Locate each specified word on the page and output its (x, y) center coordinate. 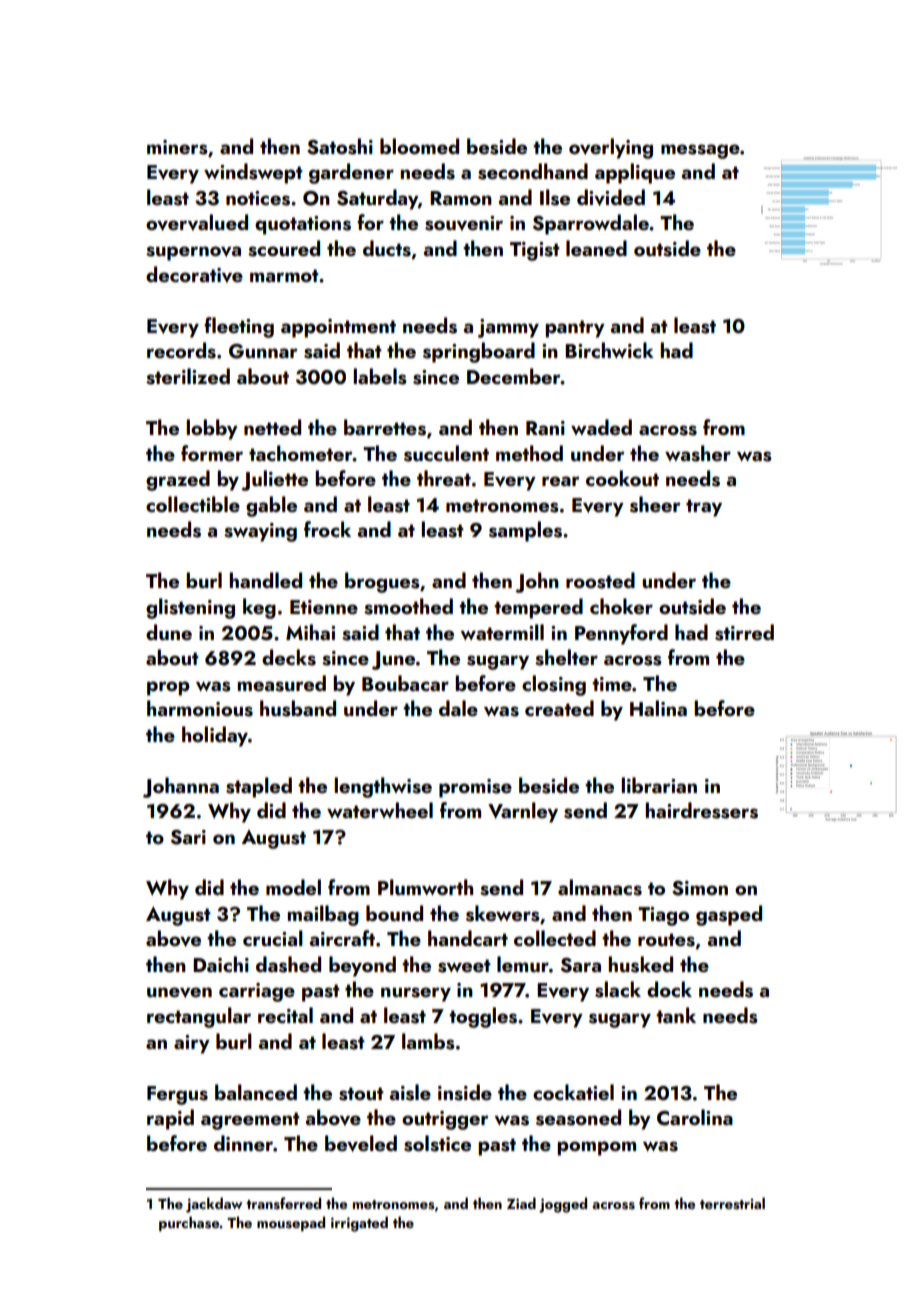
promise (475, 788)
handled (266, 580)
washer (698, 453)
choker (621, 606)
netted (272, 427)
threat (444, 478)
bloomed (419, 146)
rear (561, 481)
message (700, 151)
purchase (189, 1223)
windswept (253, 173)
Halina (658, 708)
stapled (259, 787)
